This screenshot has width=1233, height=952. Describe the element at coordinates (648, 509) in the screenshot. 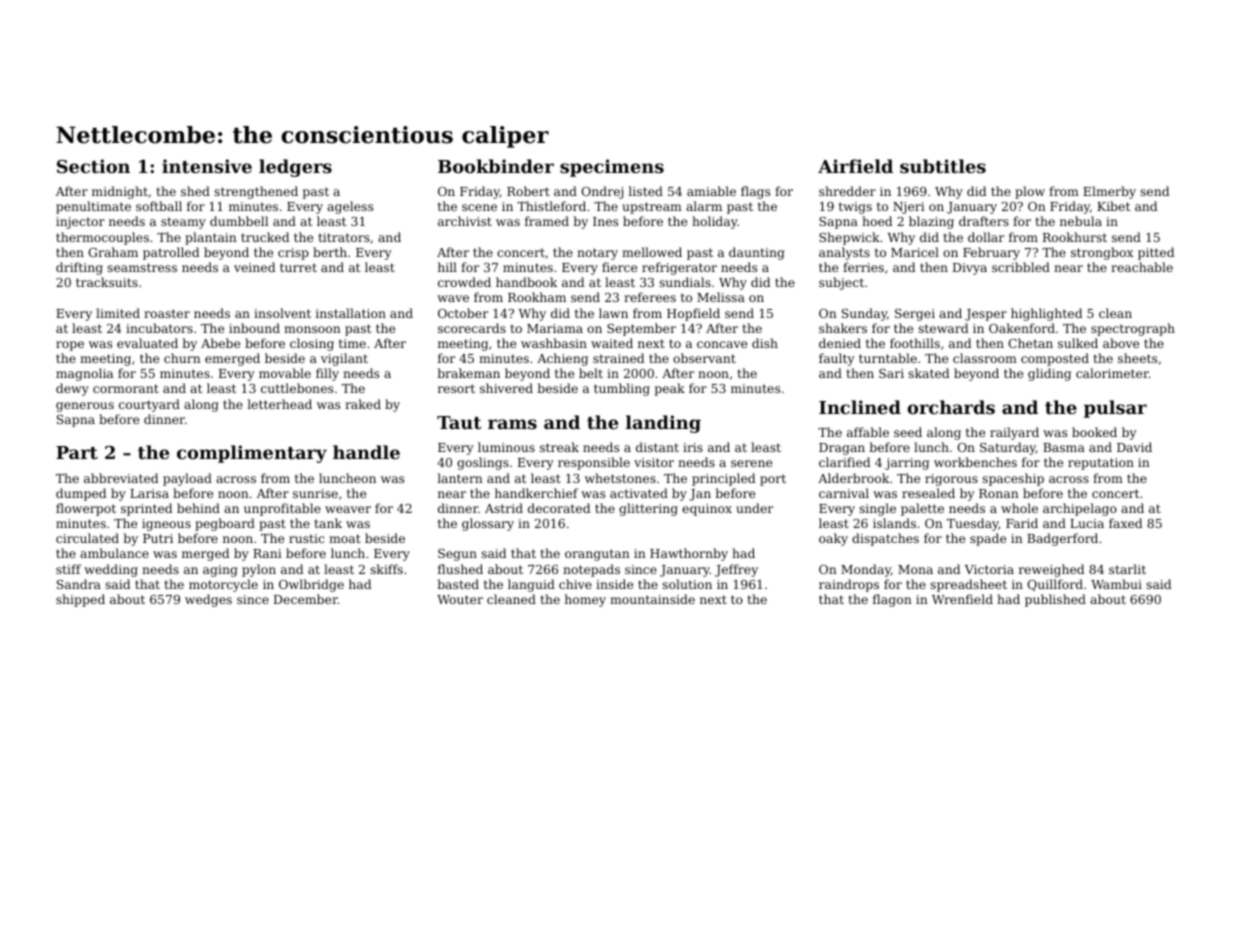

I see `glittering` at that location.
